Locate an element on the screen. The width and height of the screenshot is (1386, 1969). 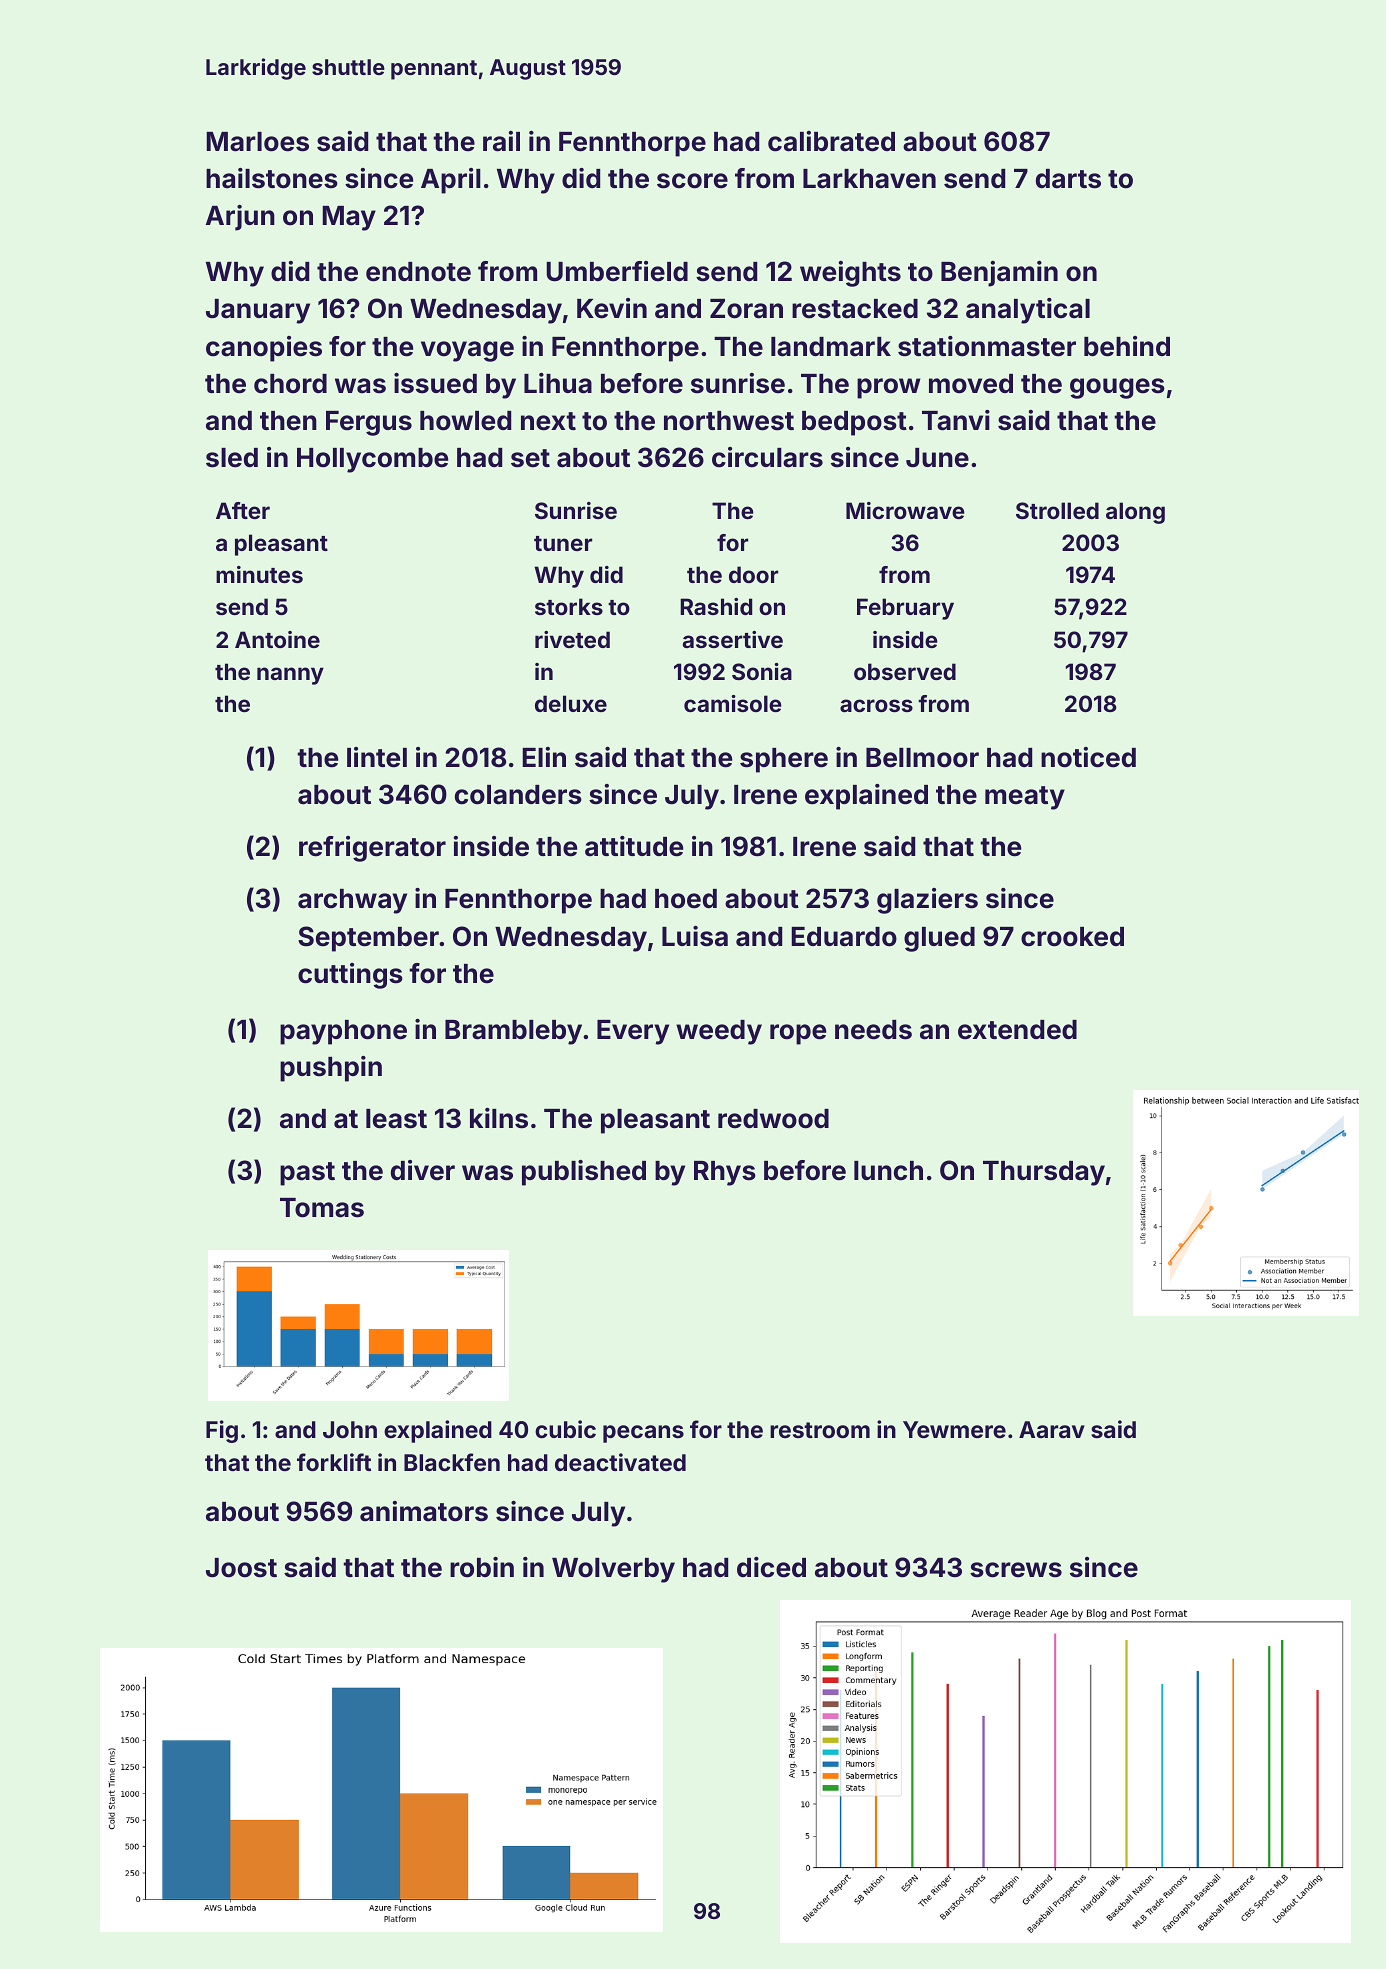
Rashid is located at coordinates (716, 606).
